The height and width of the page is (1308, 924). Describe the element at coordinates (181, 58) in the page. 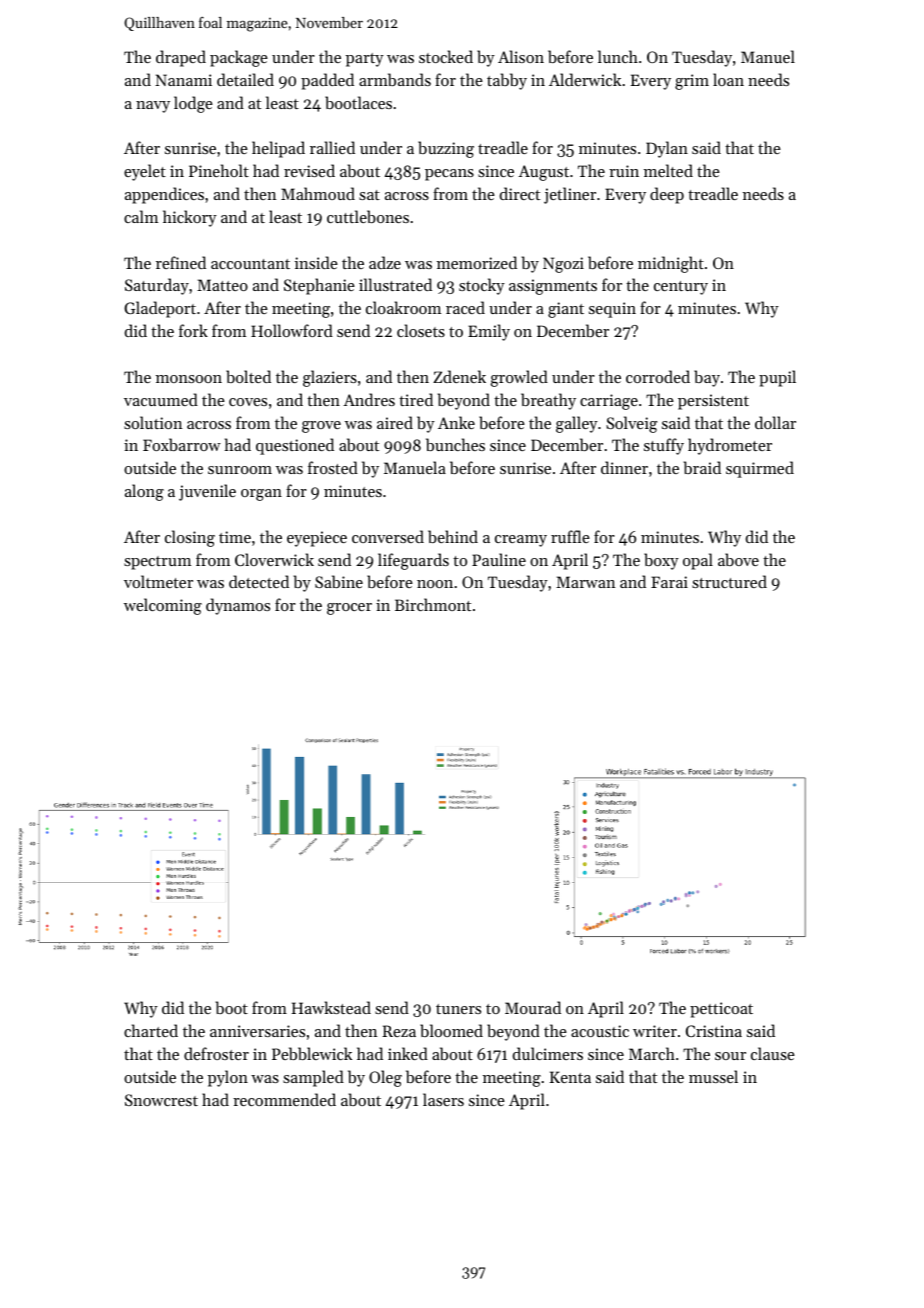

I see `draped` at that location.
